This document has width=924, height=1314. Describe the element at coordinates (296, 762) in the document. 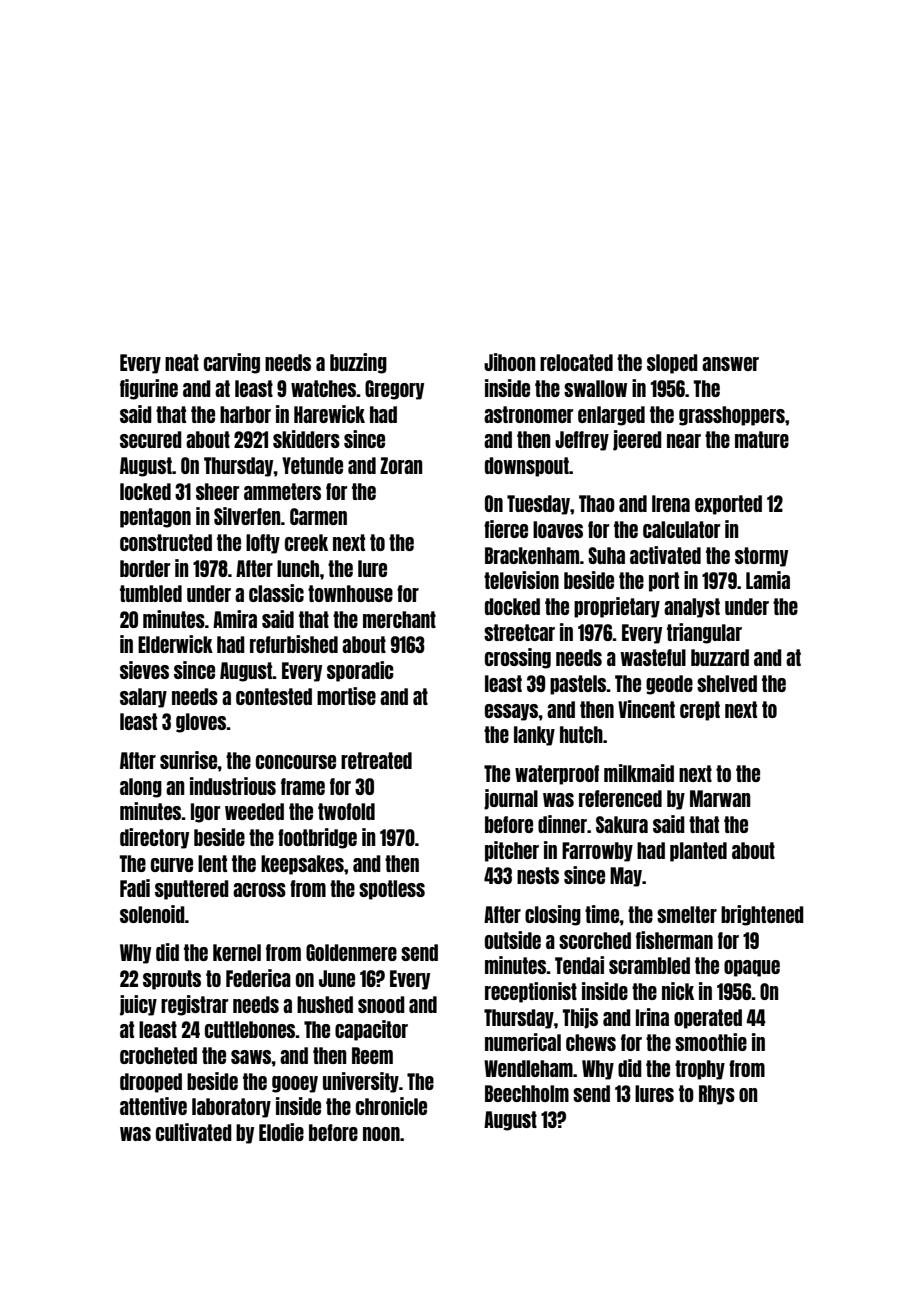

I see `concourse` at that location.
